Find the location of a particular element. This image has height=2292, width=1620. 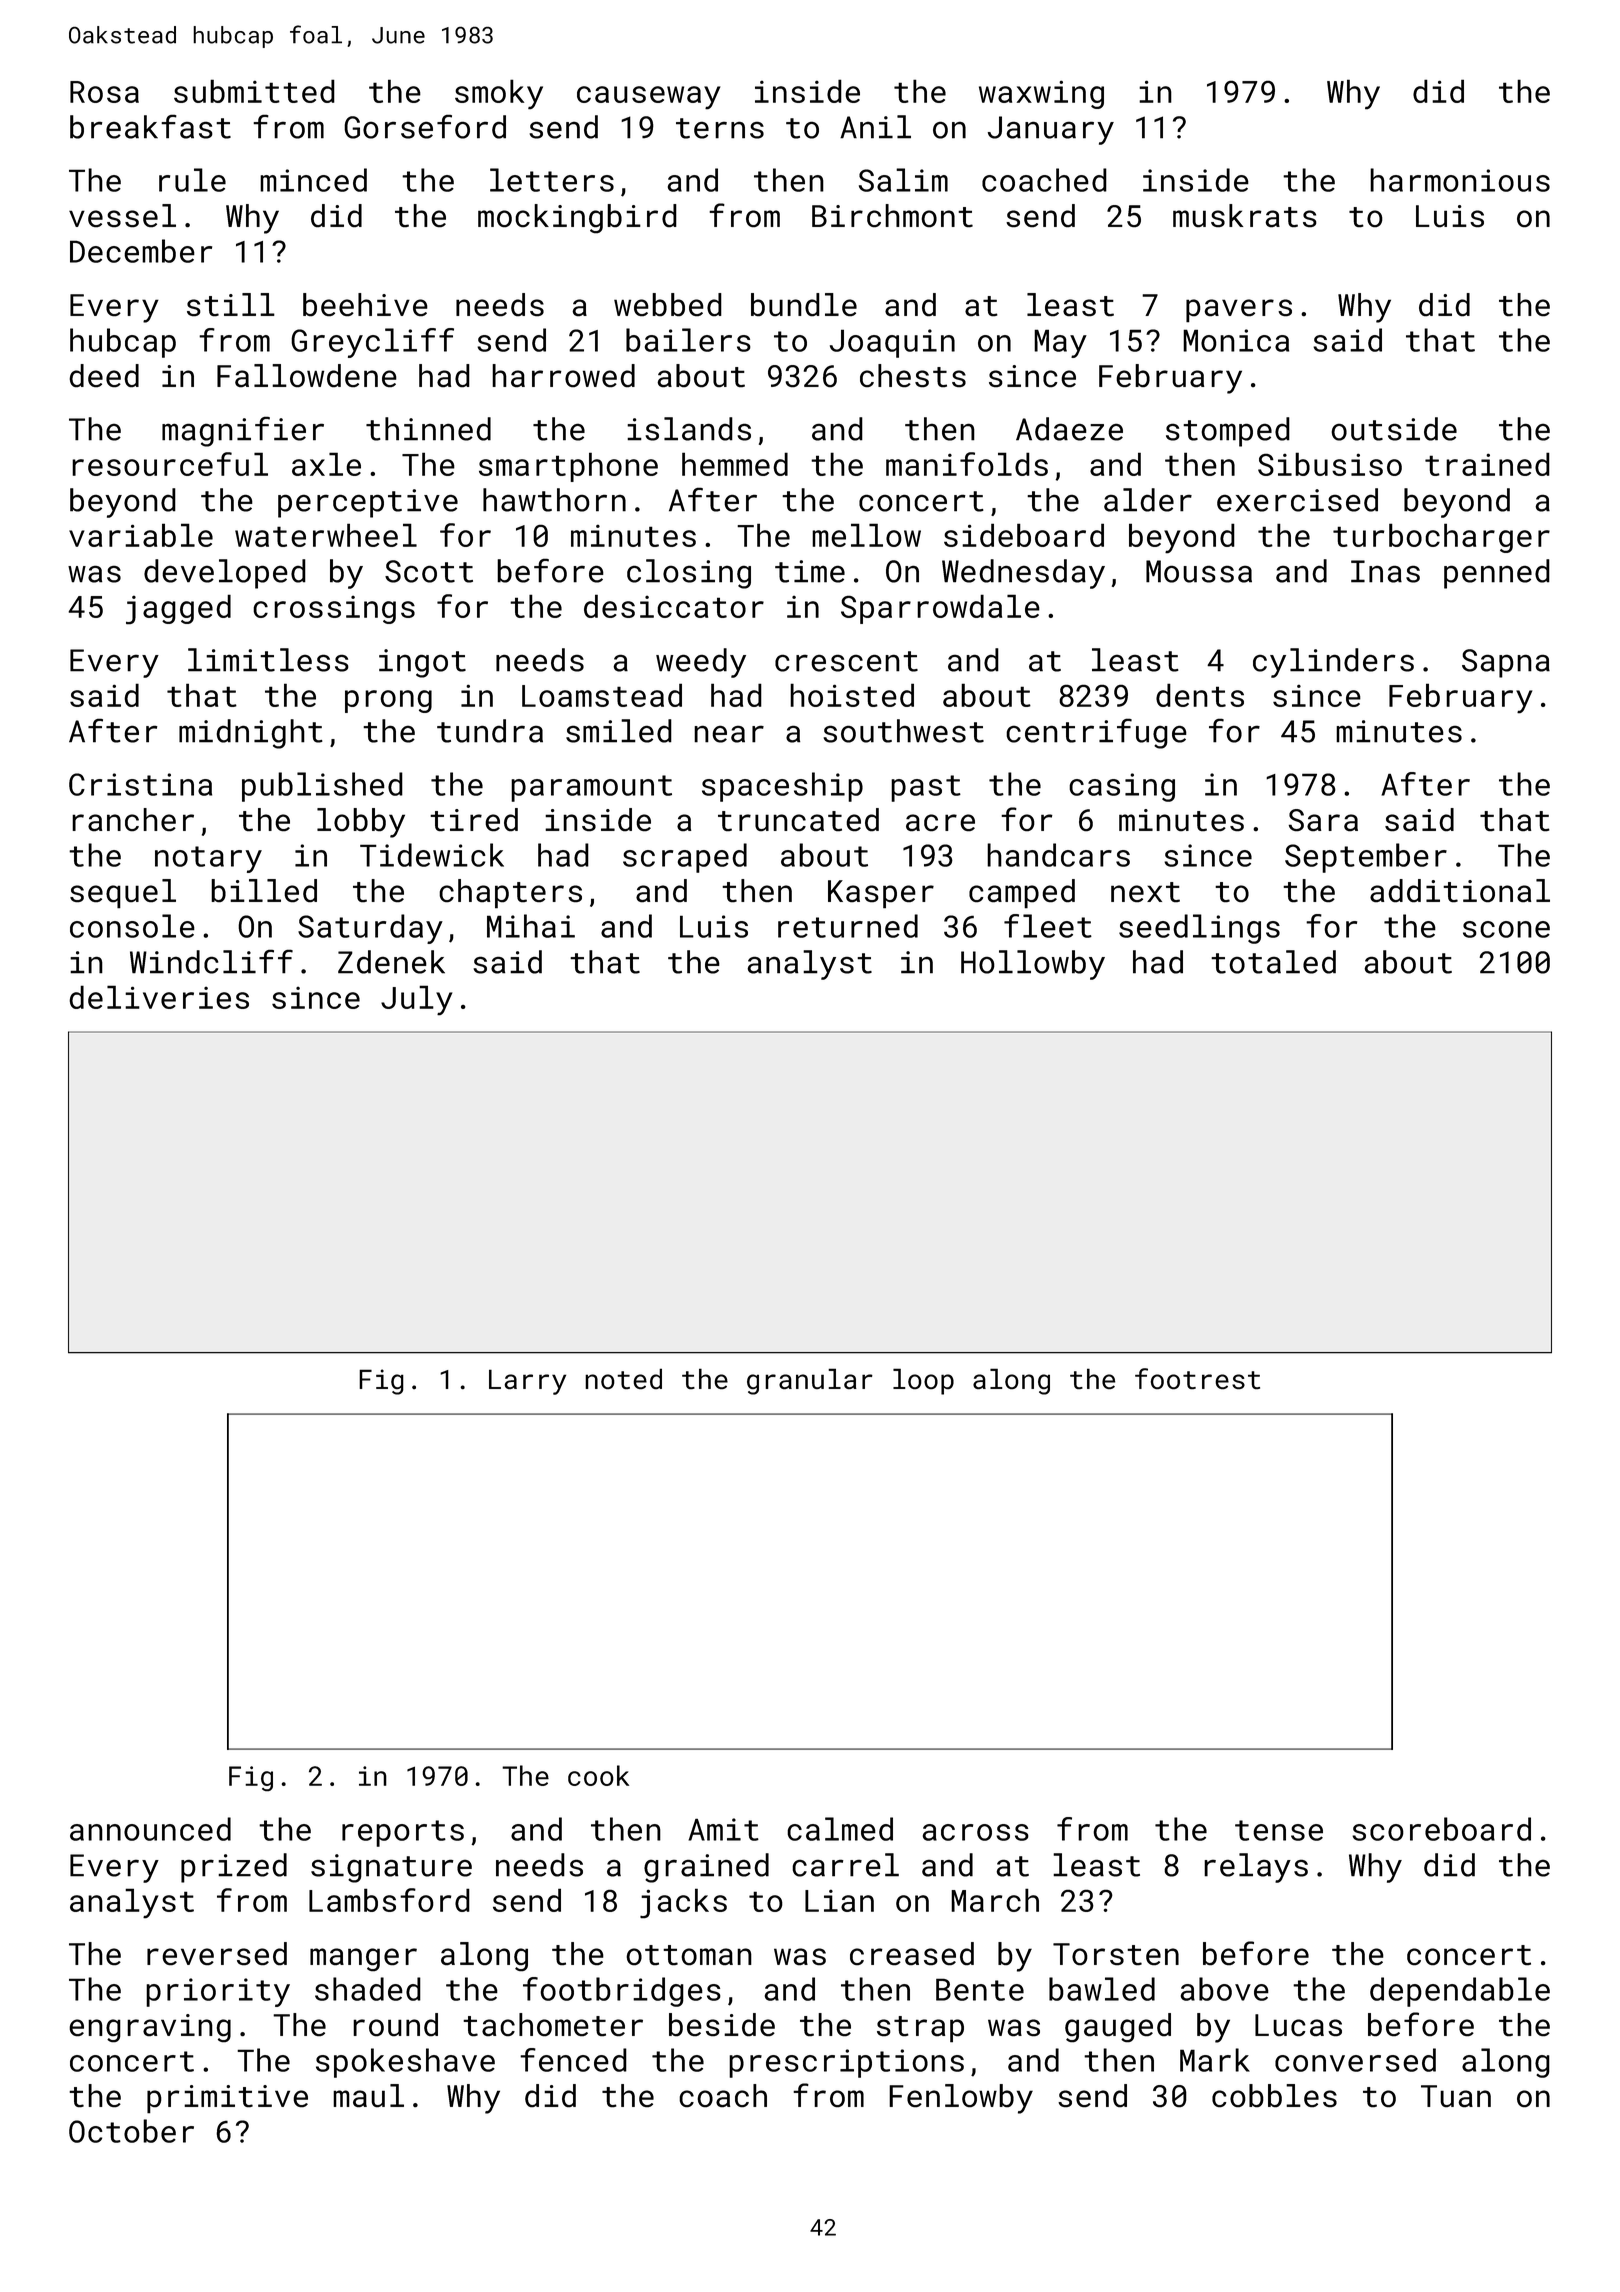

totaled is located at coordinates (1273, 962).
